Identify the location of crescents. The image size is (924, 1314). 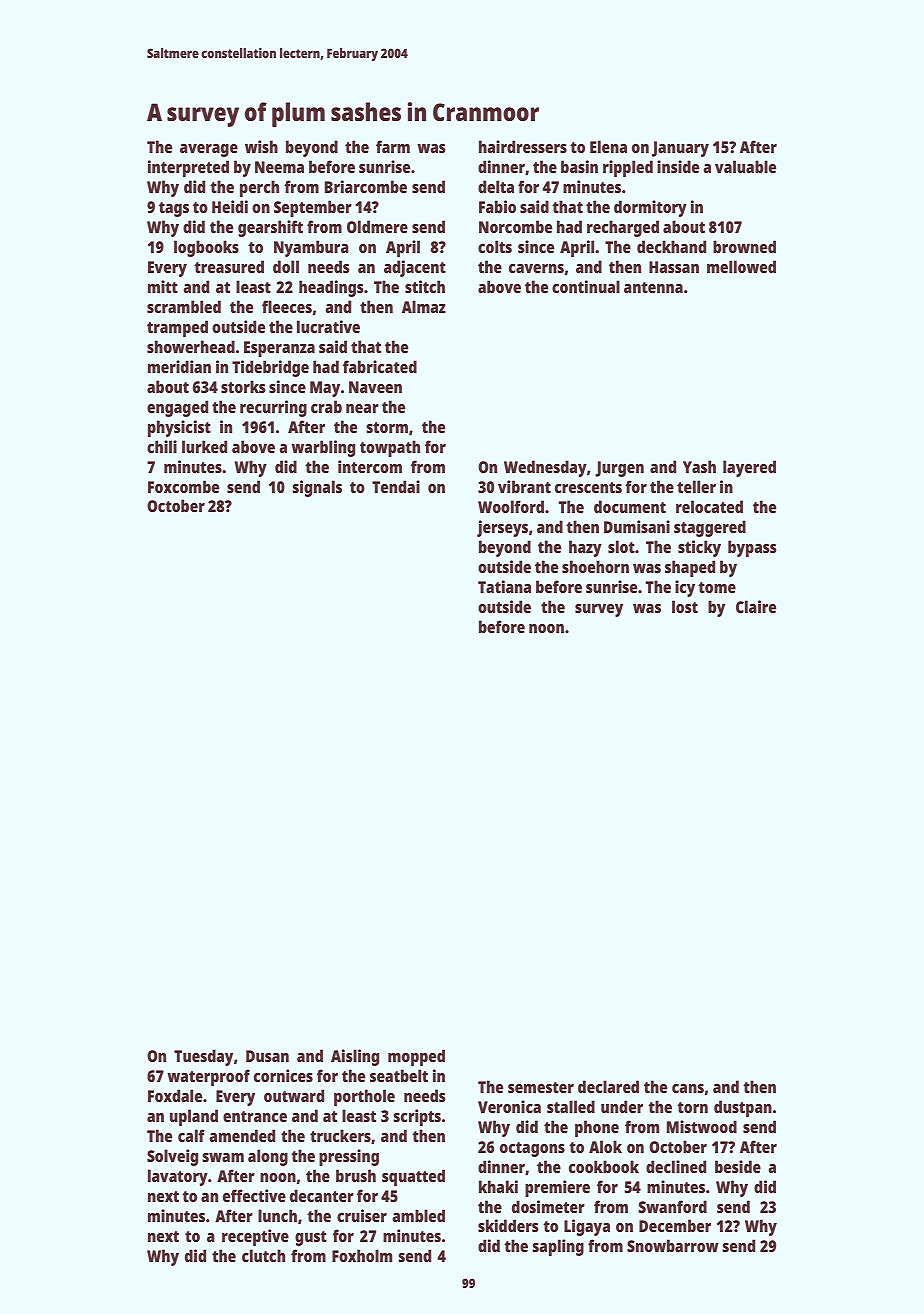
(588, 487).
